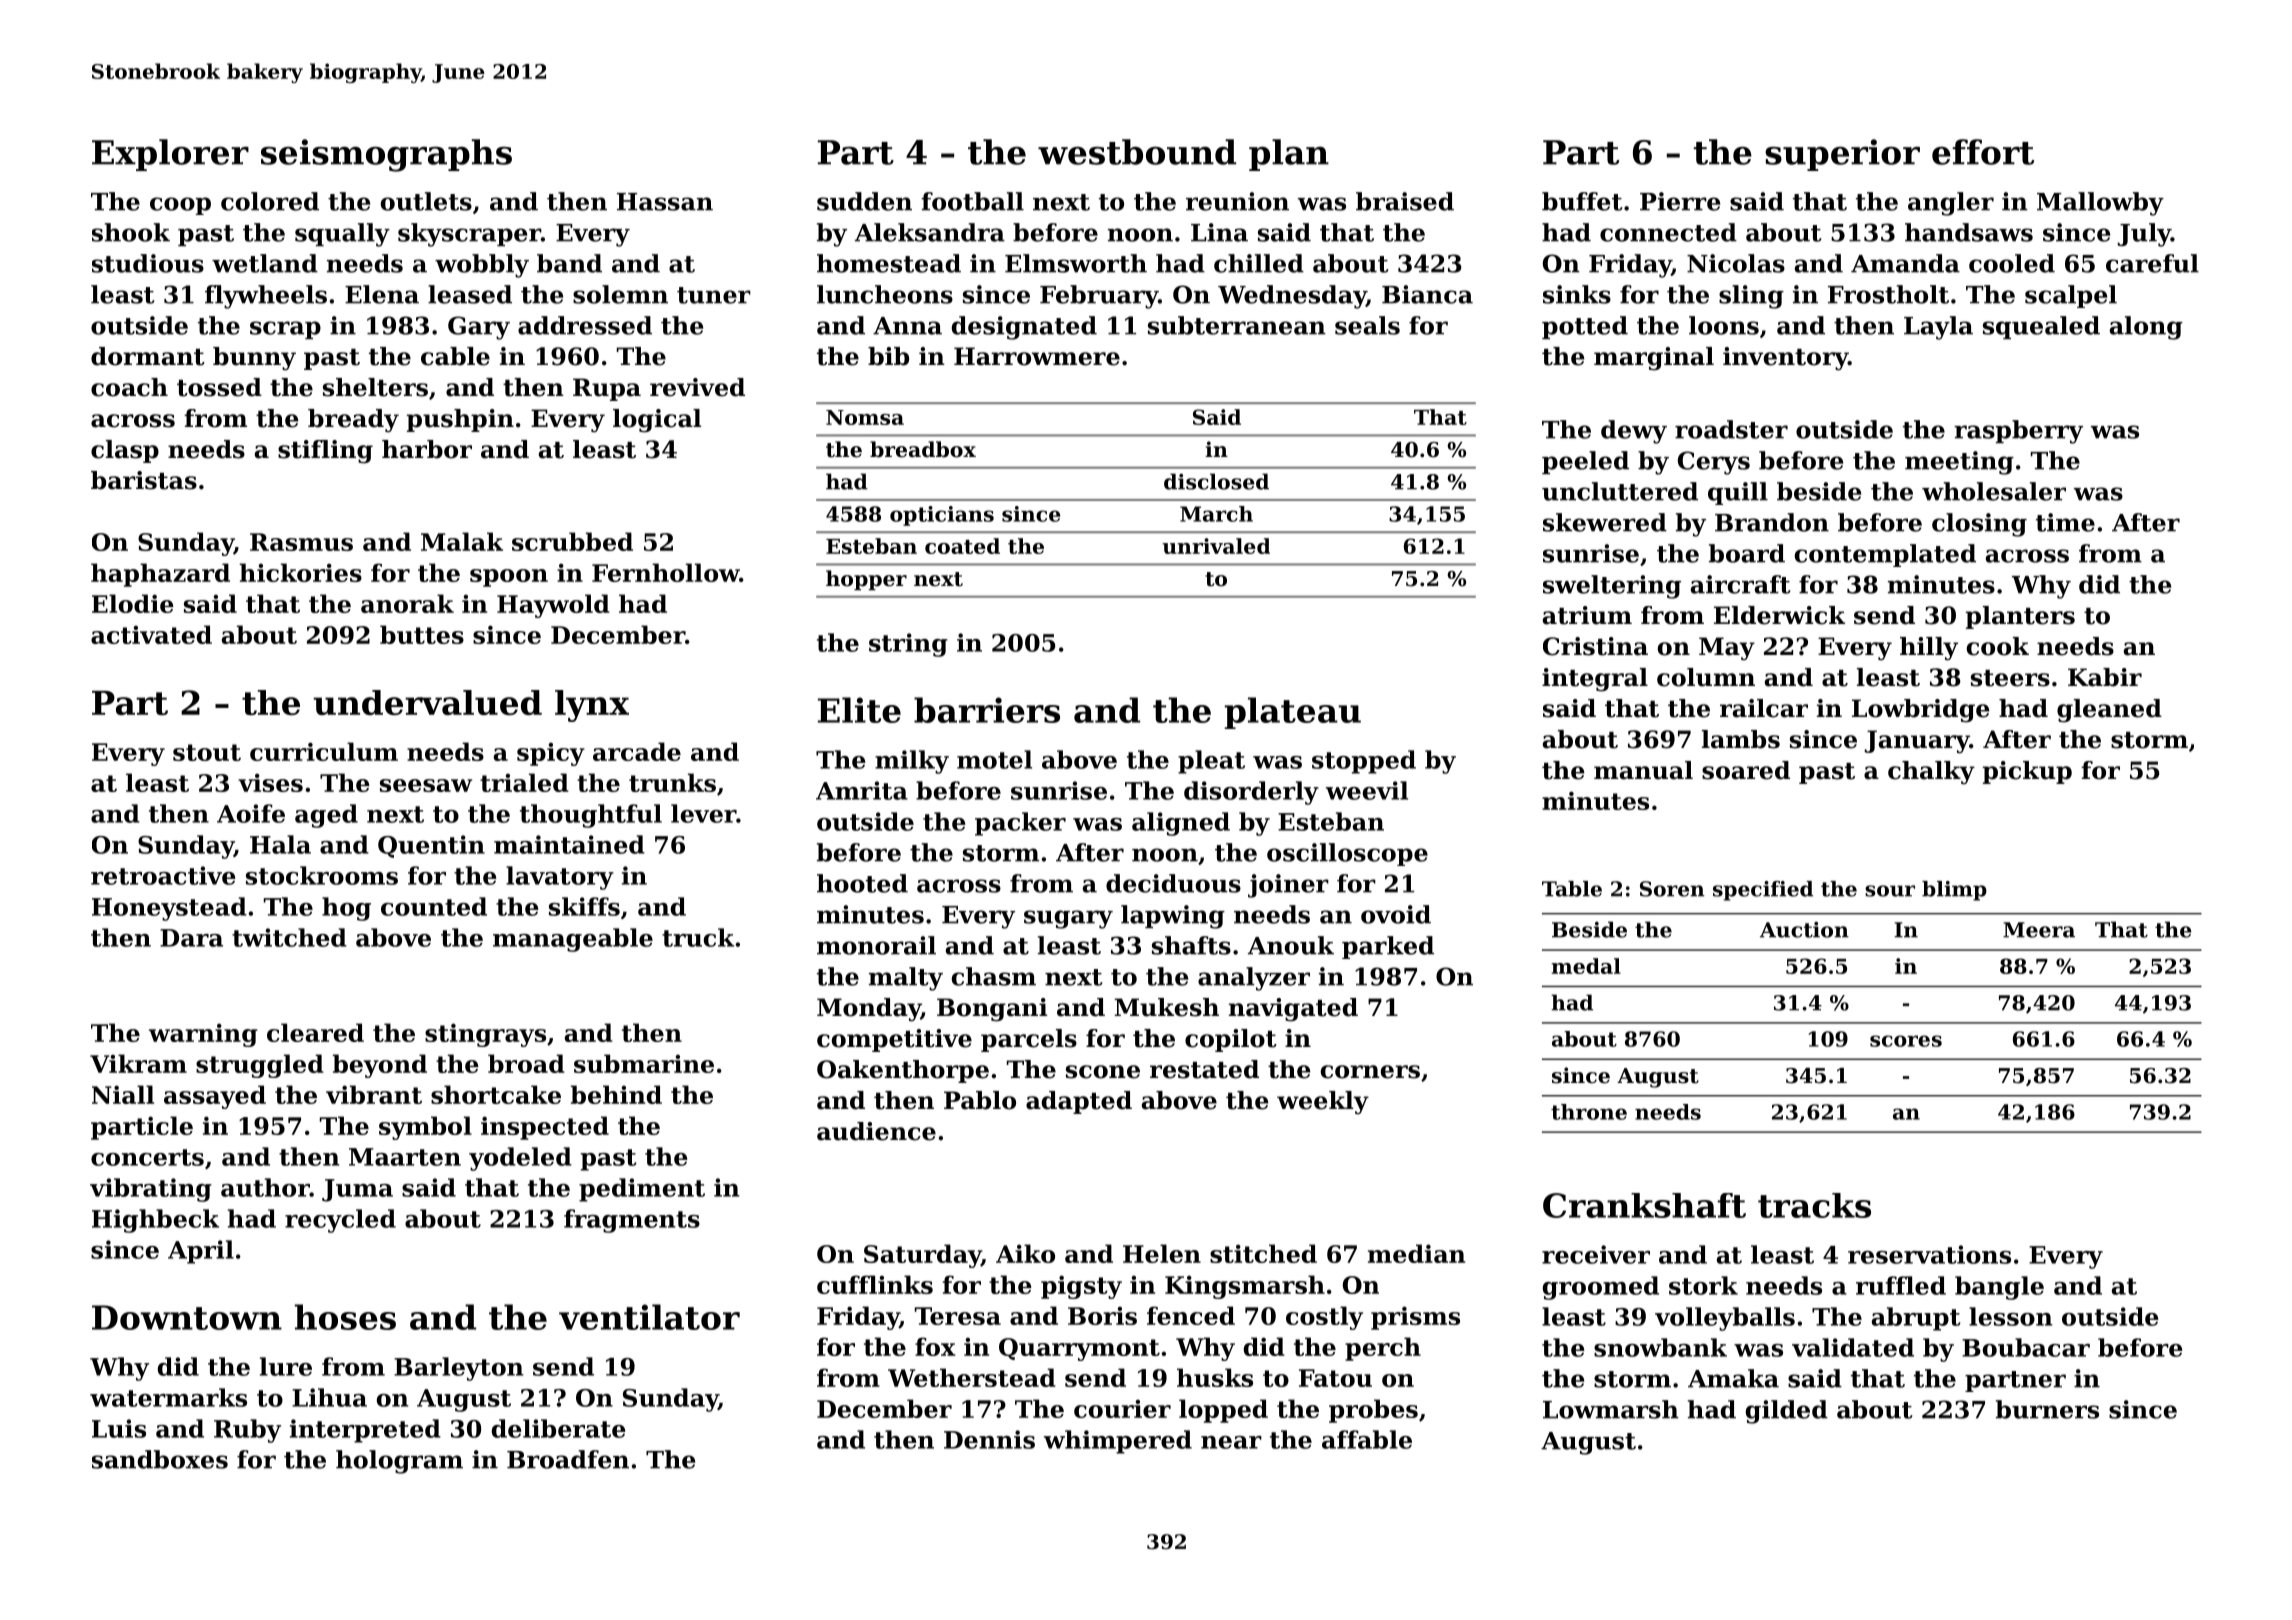 The height and width of the screenshot is (1620, 2292). Describe the element at coordinates (1405, 201) in the screenshot. I see `braised` at that location.
